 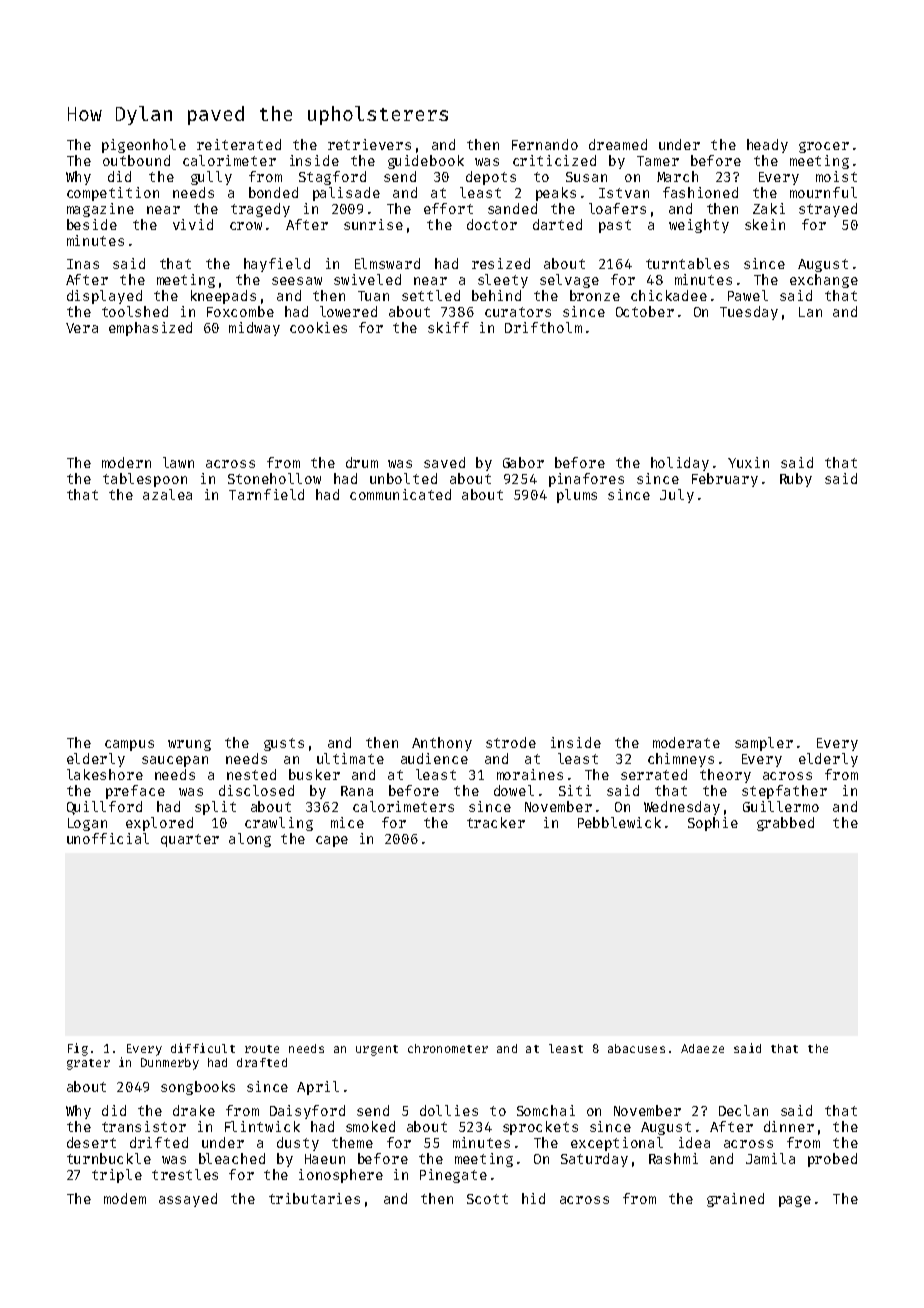 What do you see at coordinates (170, 1064) in the screenshot?
I see `Dunmerby` at bounding box center [170, 1064].
